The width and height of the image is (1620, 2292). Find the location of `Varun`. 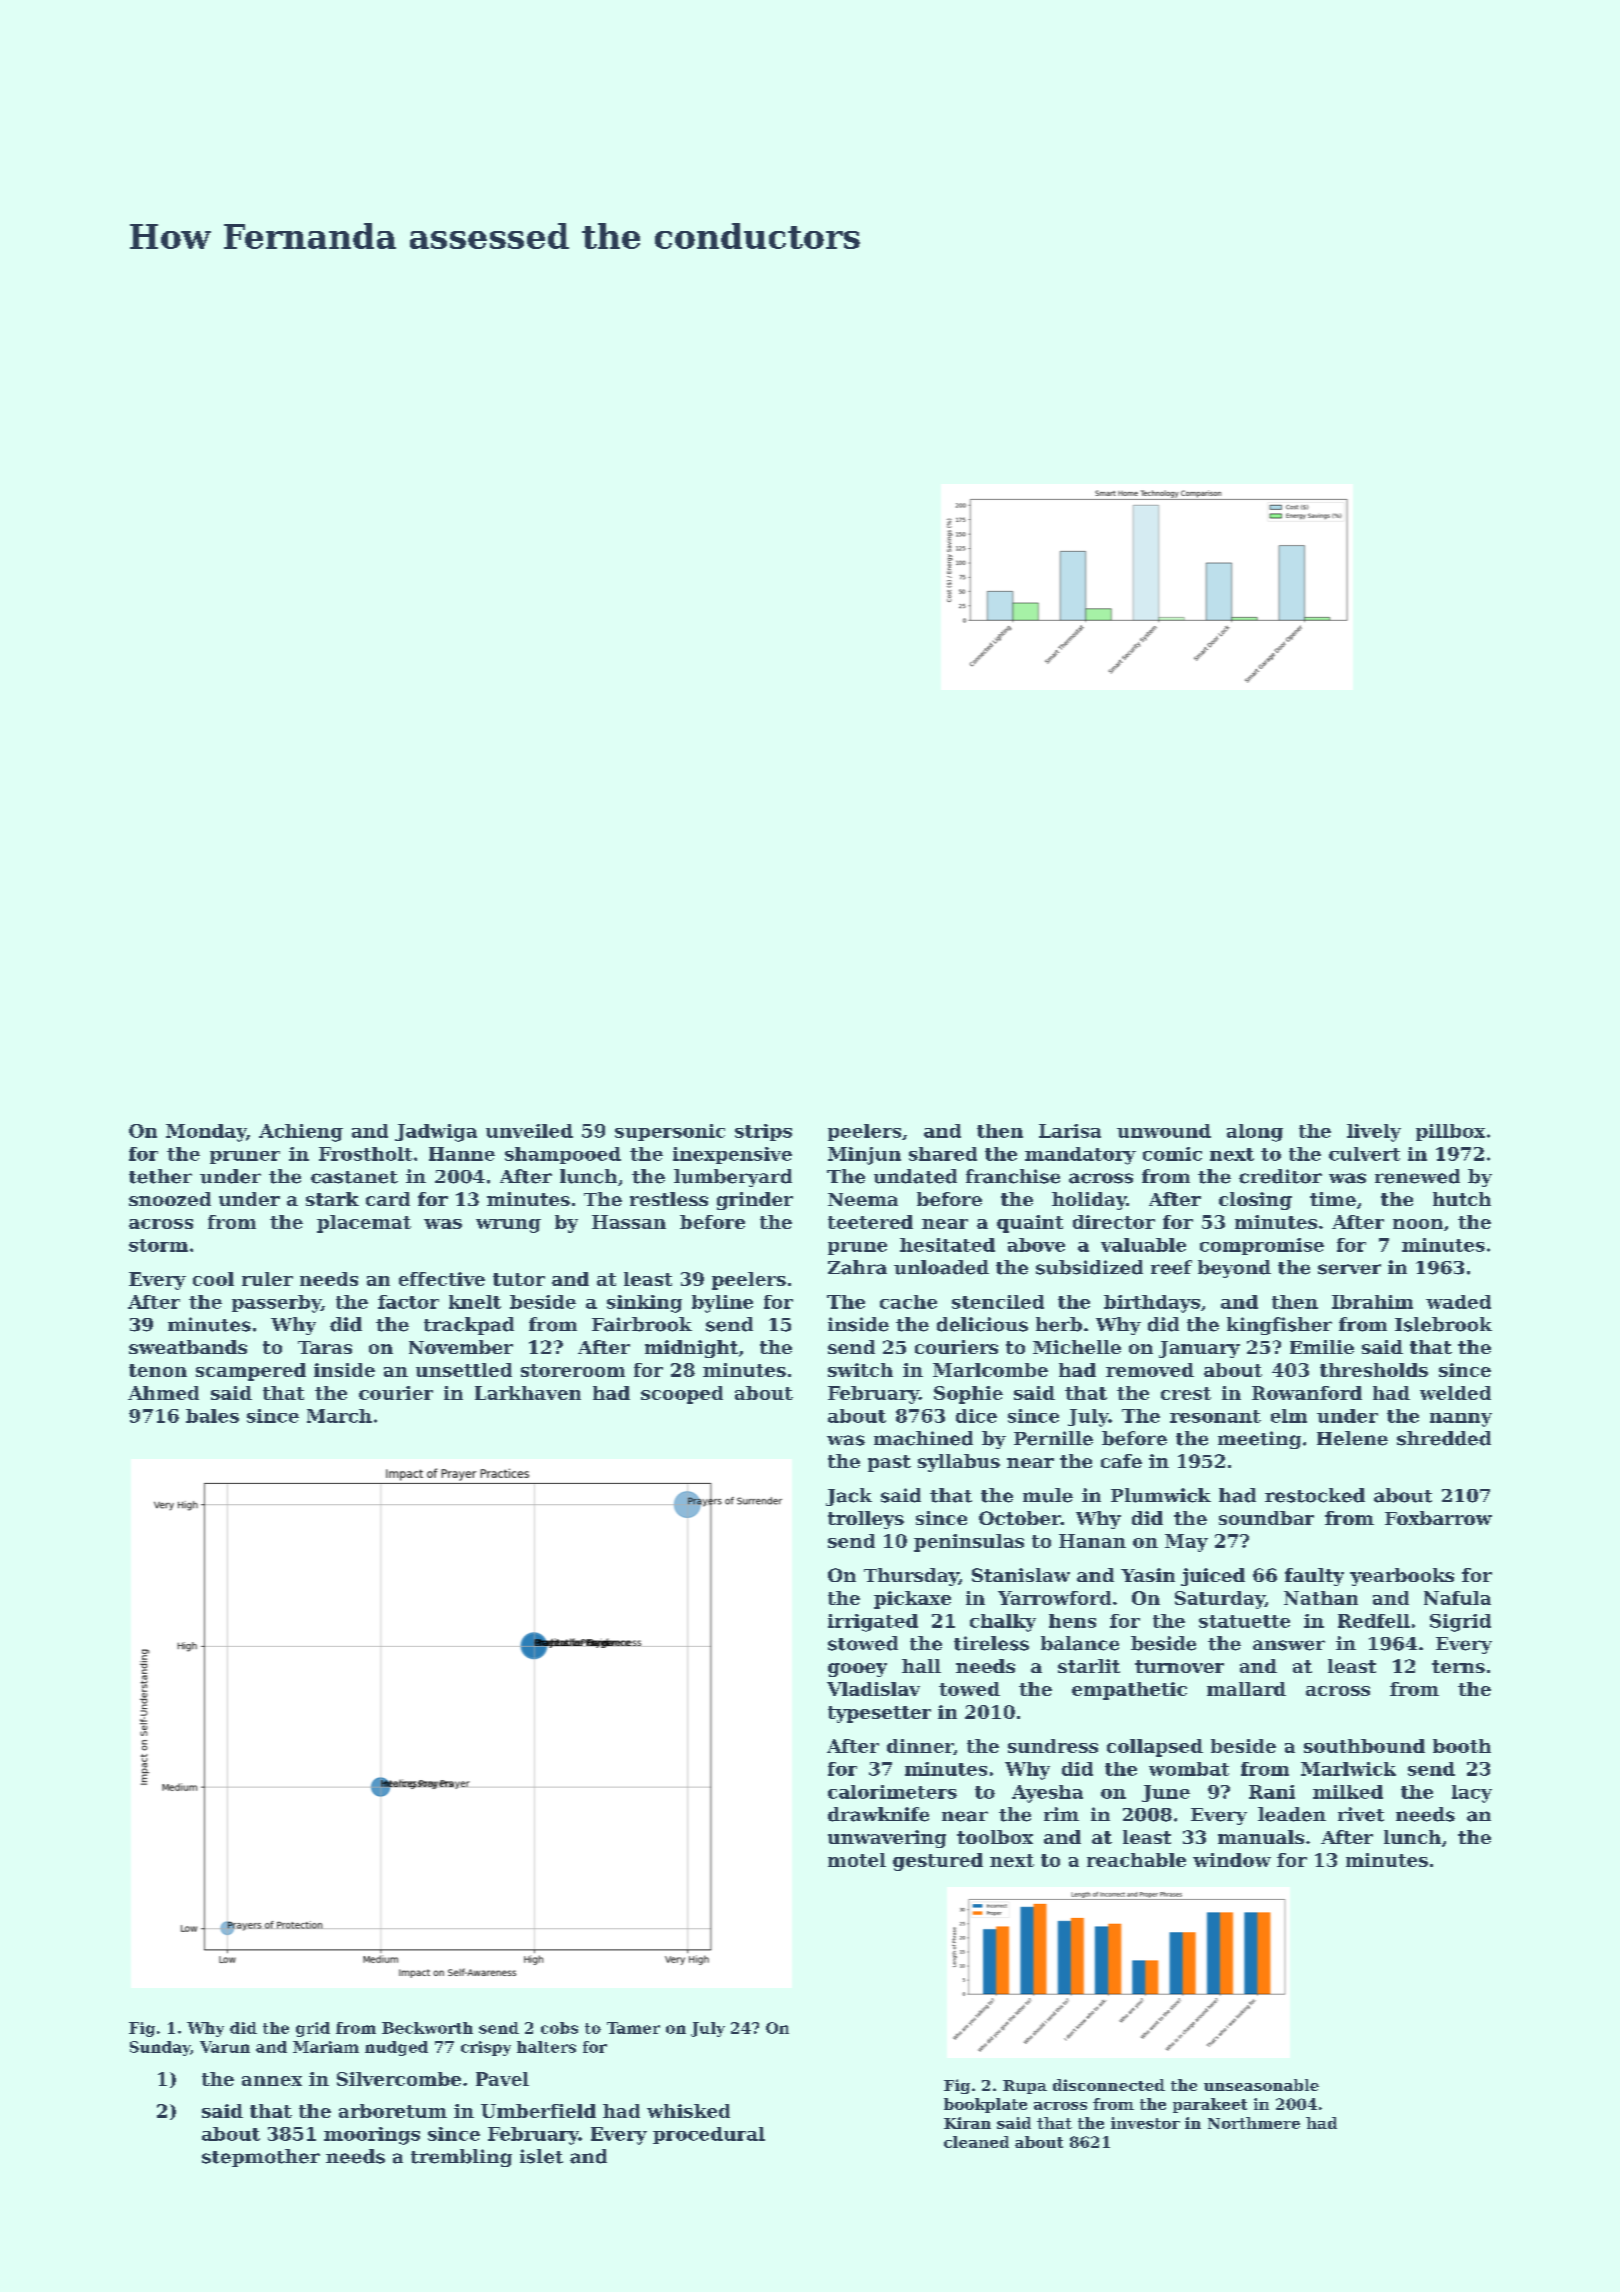

Varun is located at coordinates (225, 2047).
